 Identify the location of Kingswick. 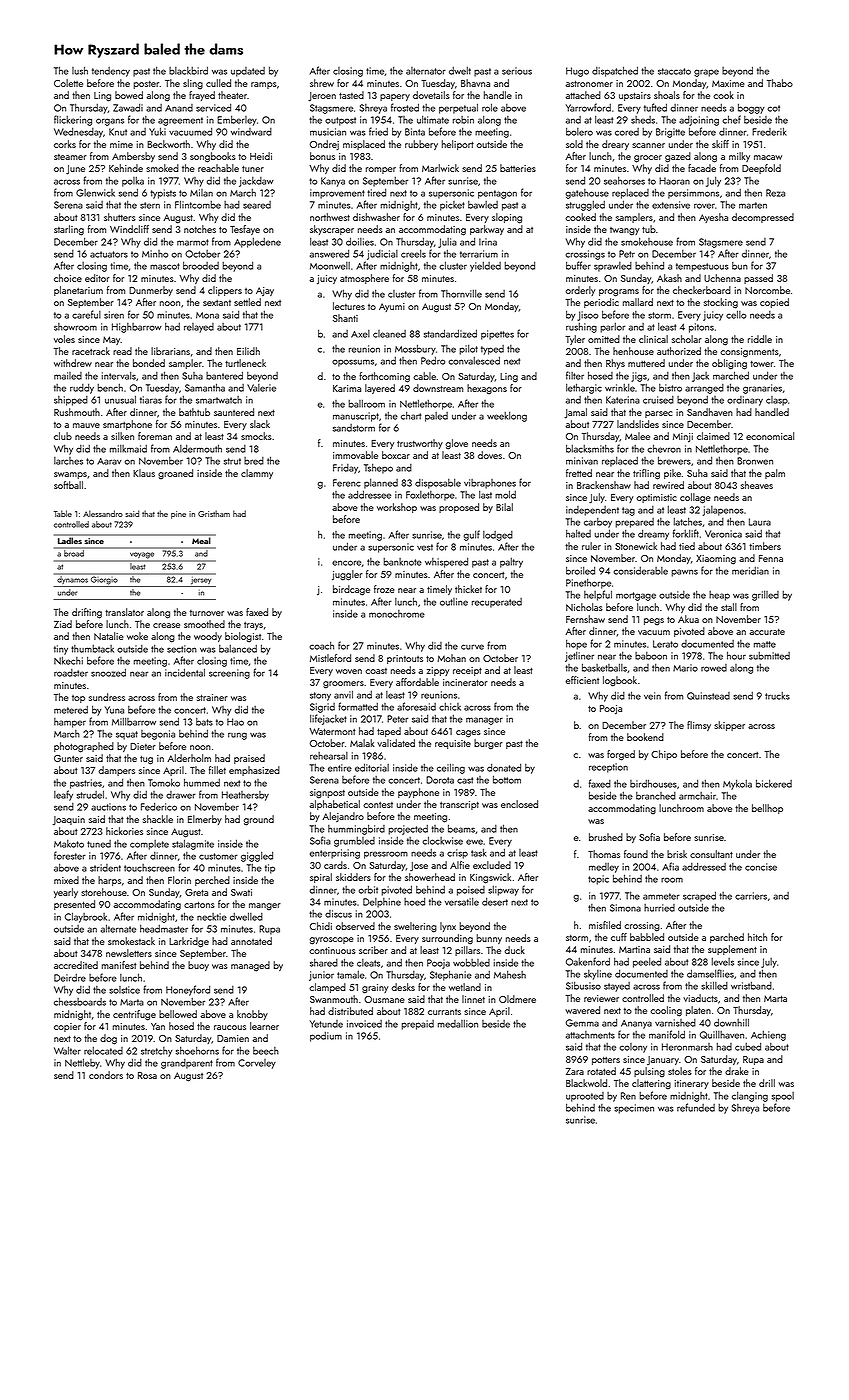
(490, 878).
